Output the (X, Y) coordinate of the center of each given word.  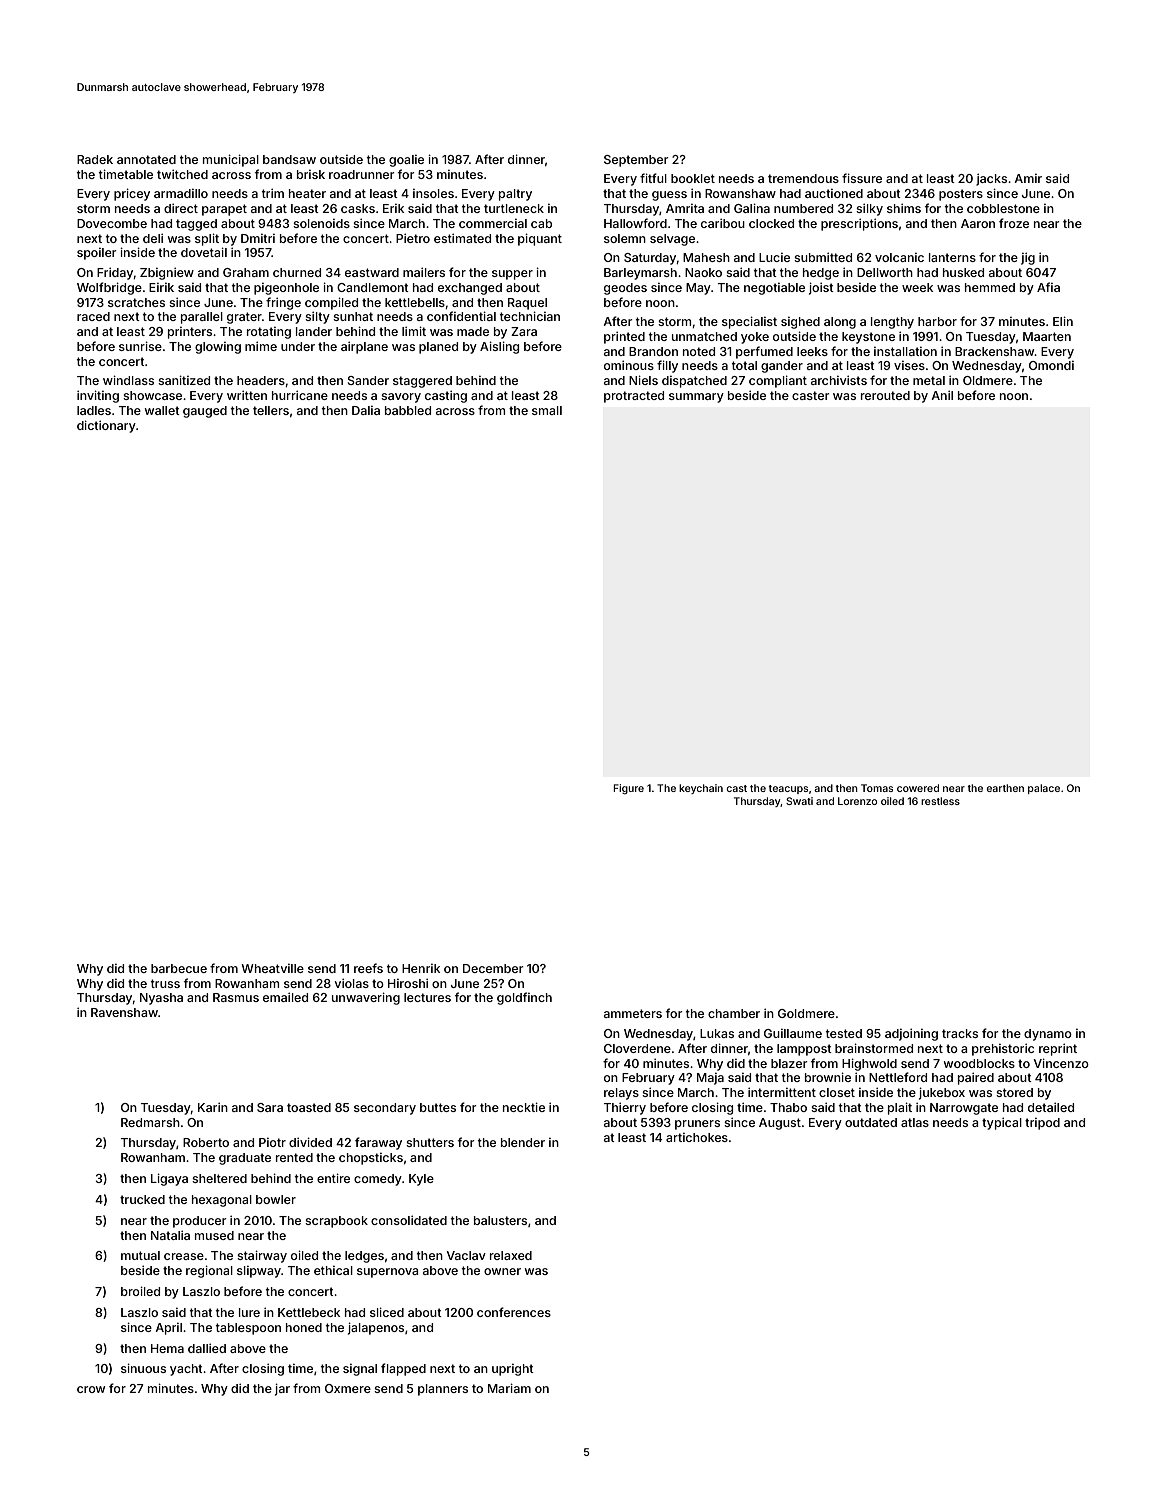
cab (541, 223)
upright (513, 1370)
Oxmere (348, 1388)
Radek (95, 159)
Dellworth (885, 272)
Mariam (509, 1388)
